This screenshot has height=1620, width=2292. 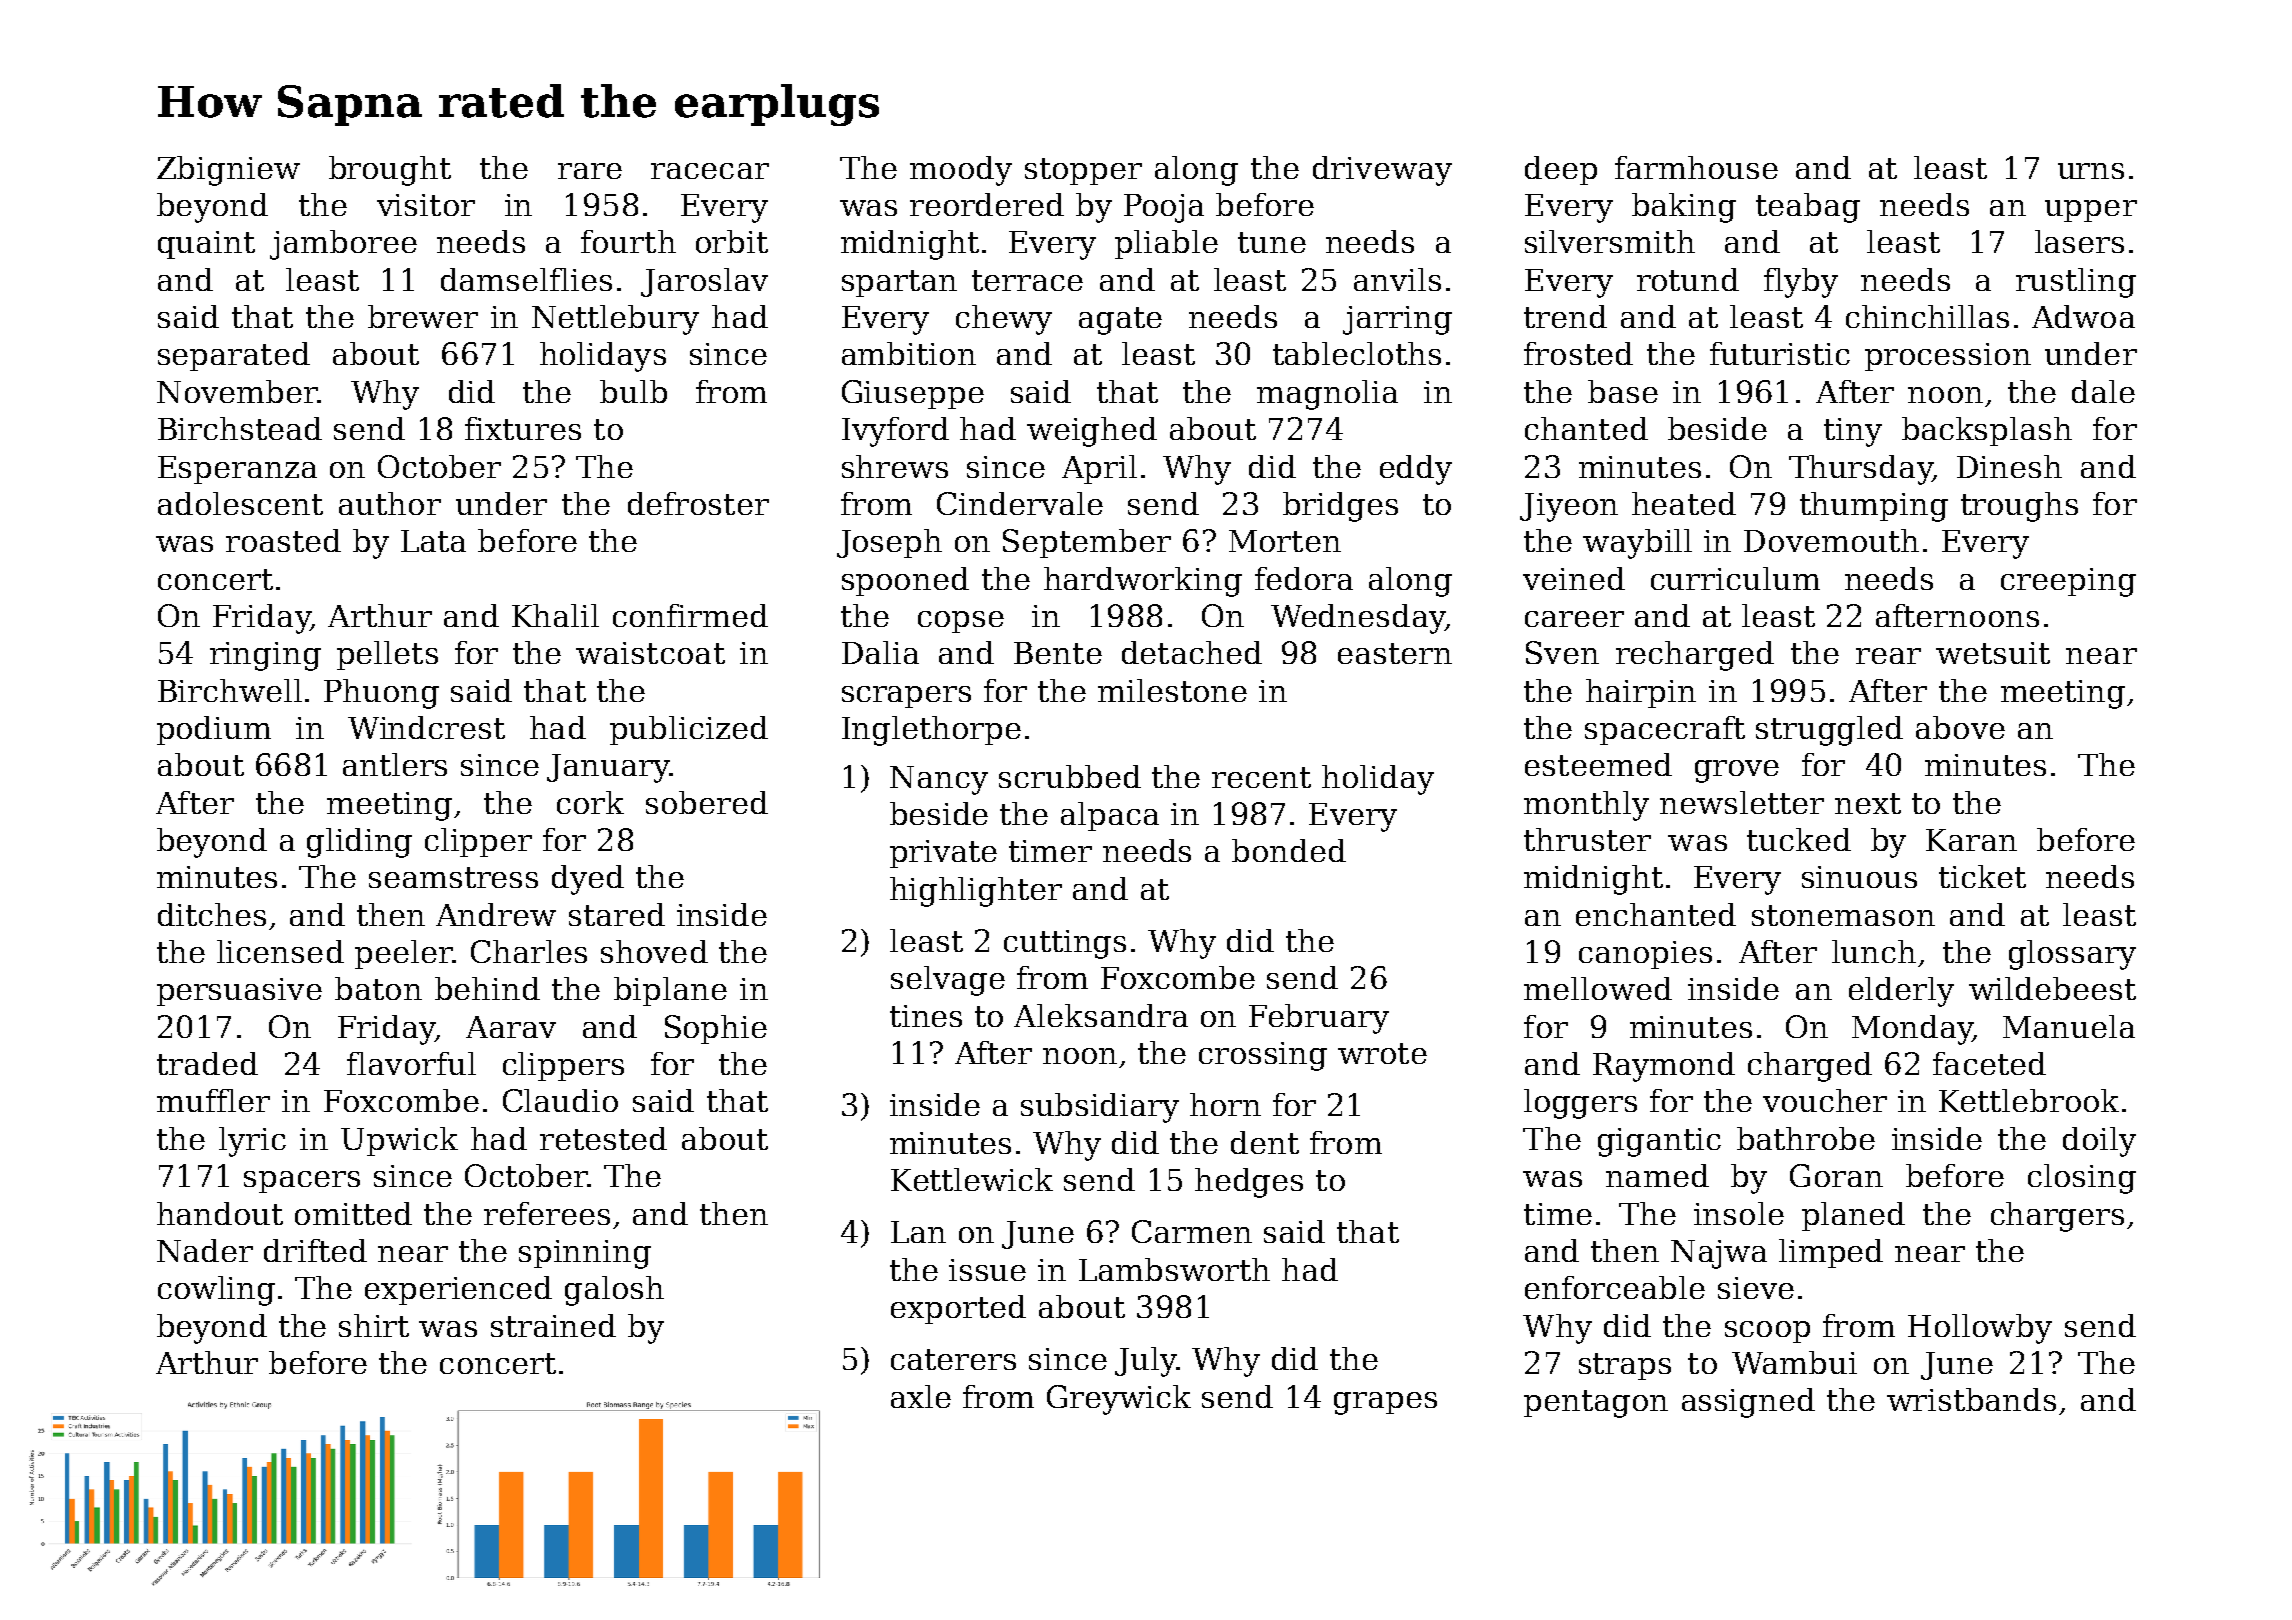 I want to click on chargers, so click(x=2057, y=1217).
